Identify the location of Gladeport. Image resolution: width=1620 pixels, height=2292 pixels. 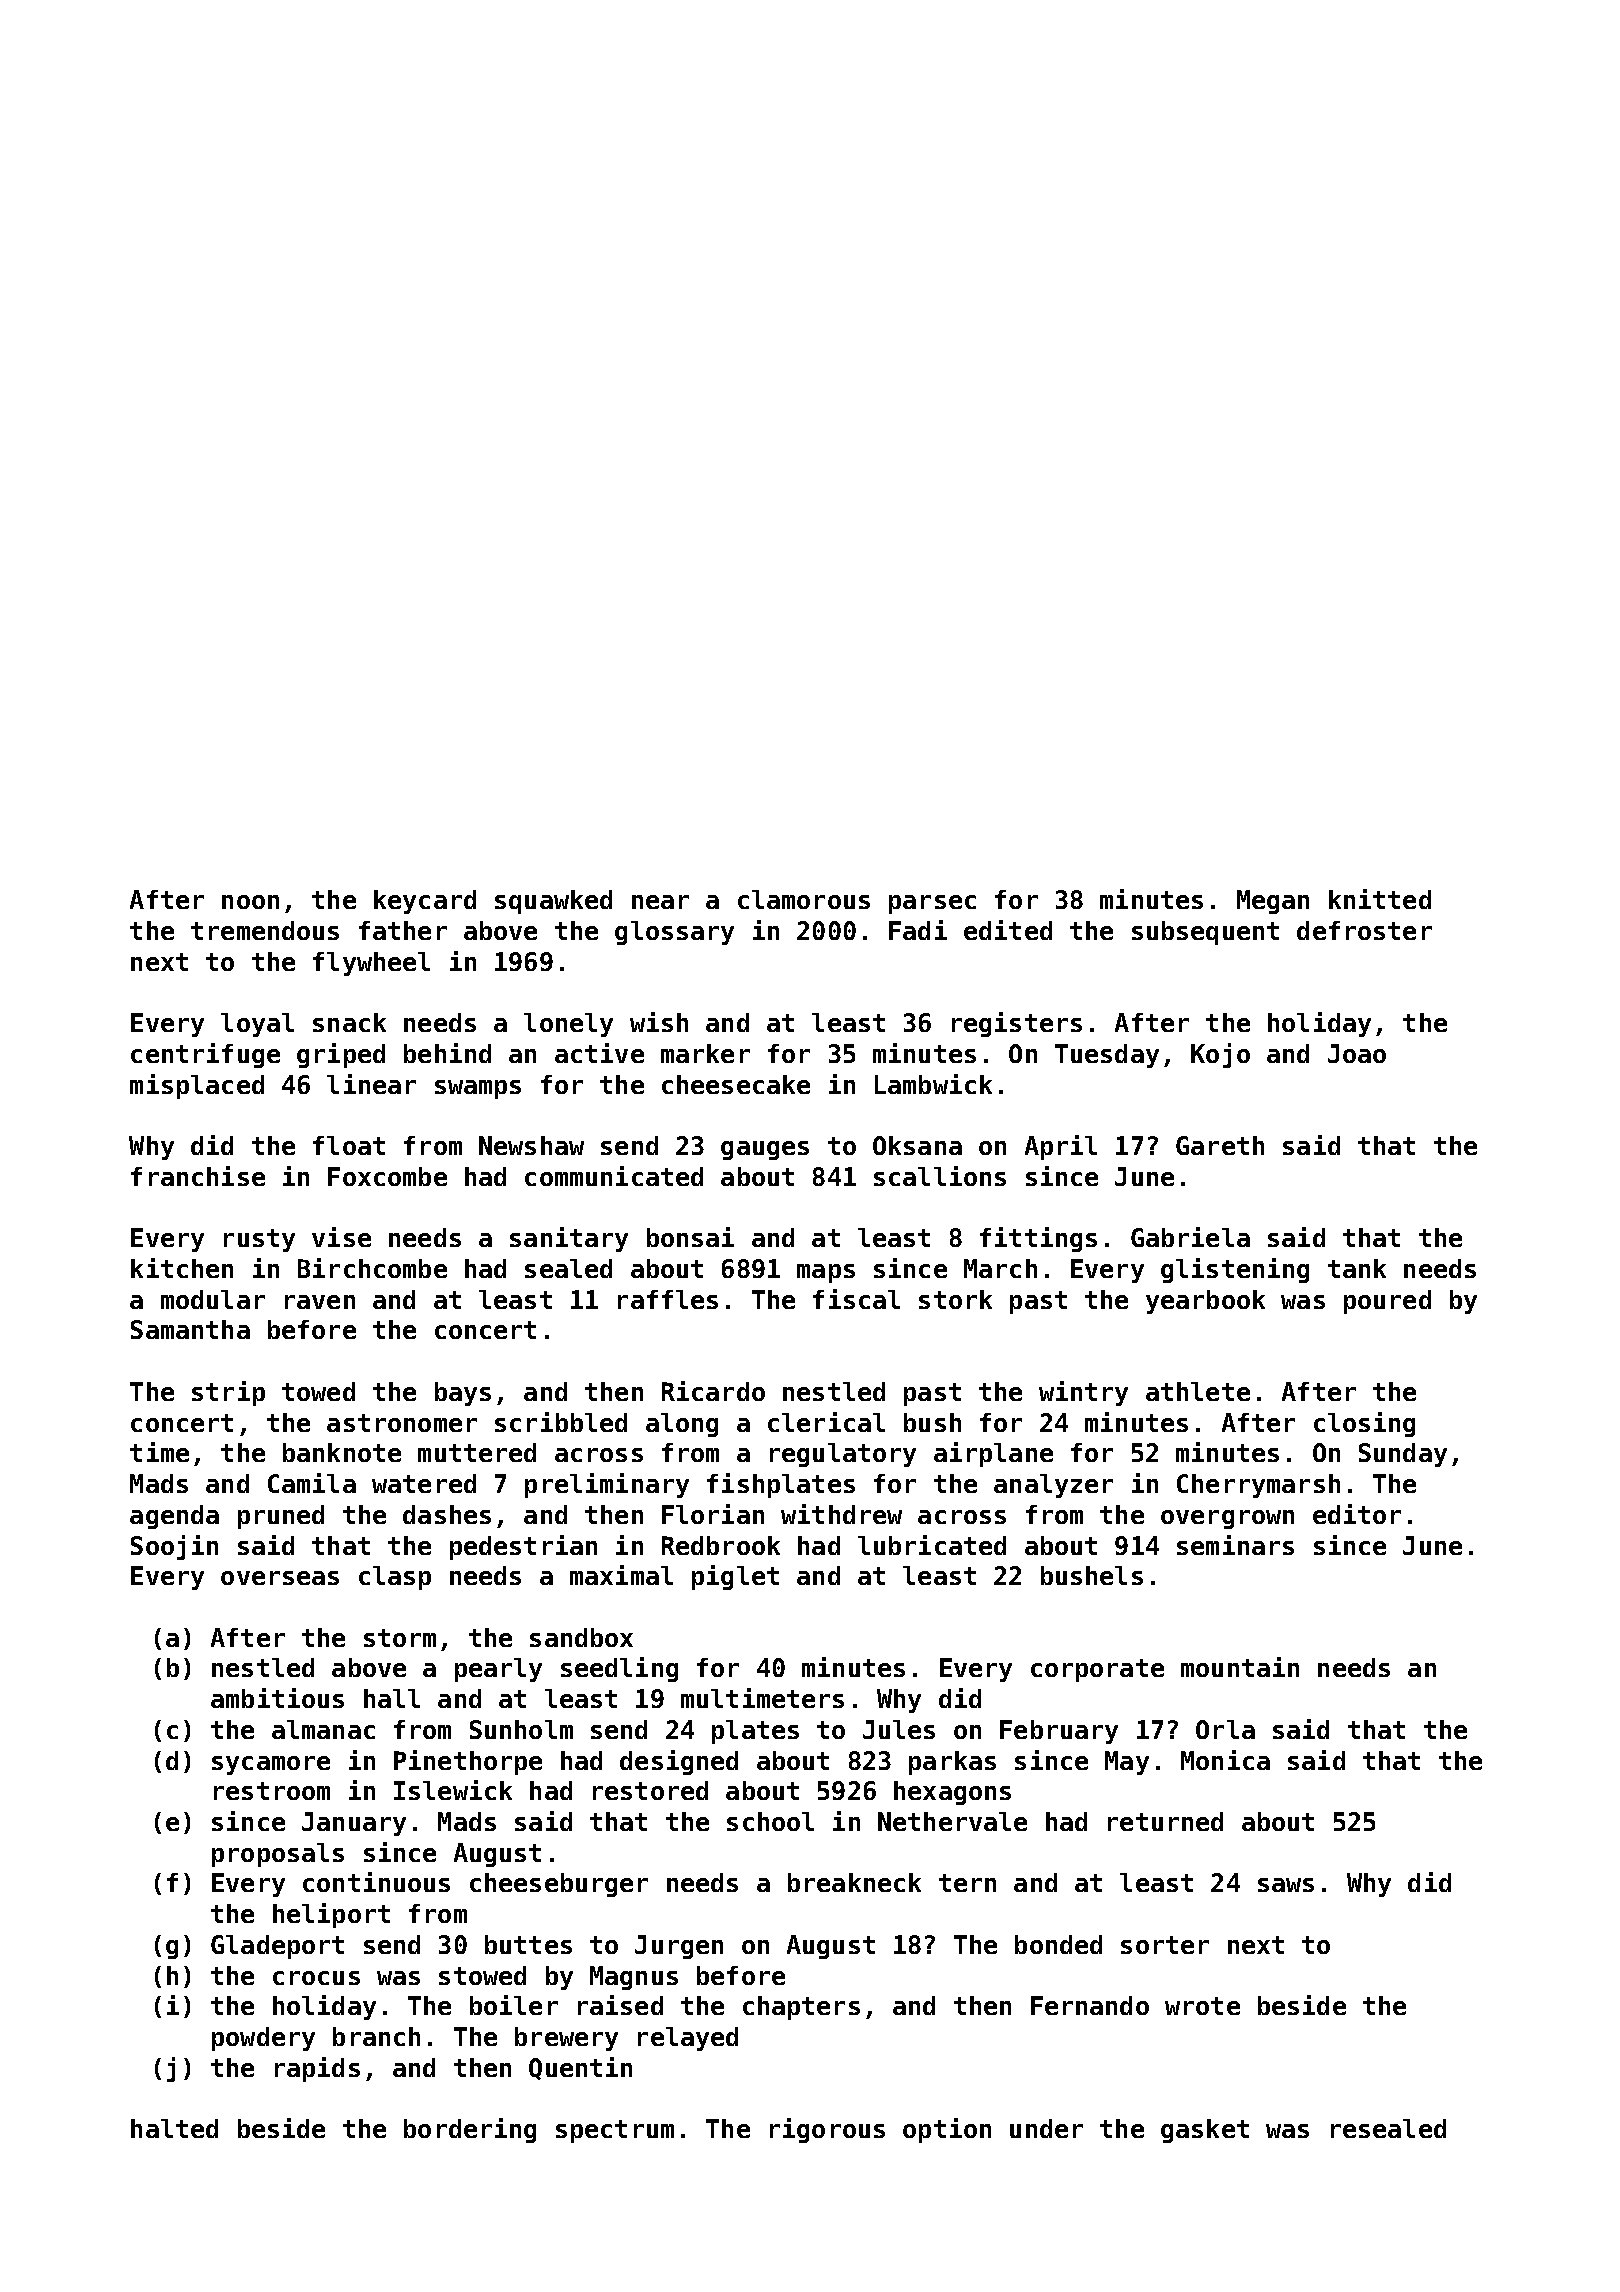
(277, 1947).
